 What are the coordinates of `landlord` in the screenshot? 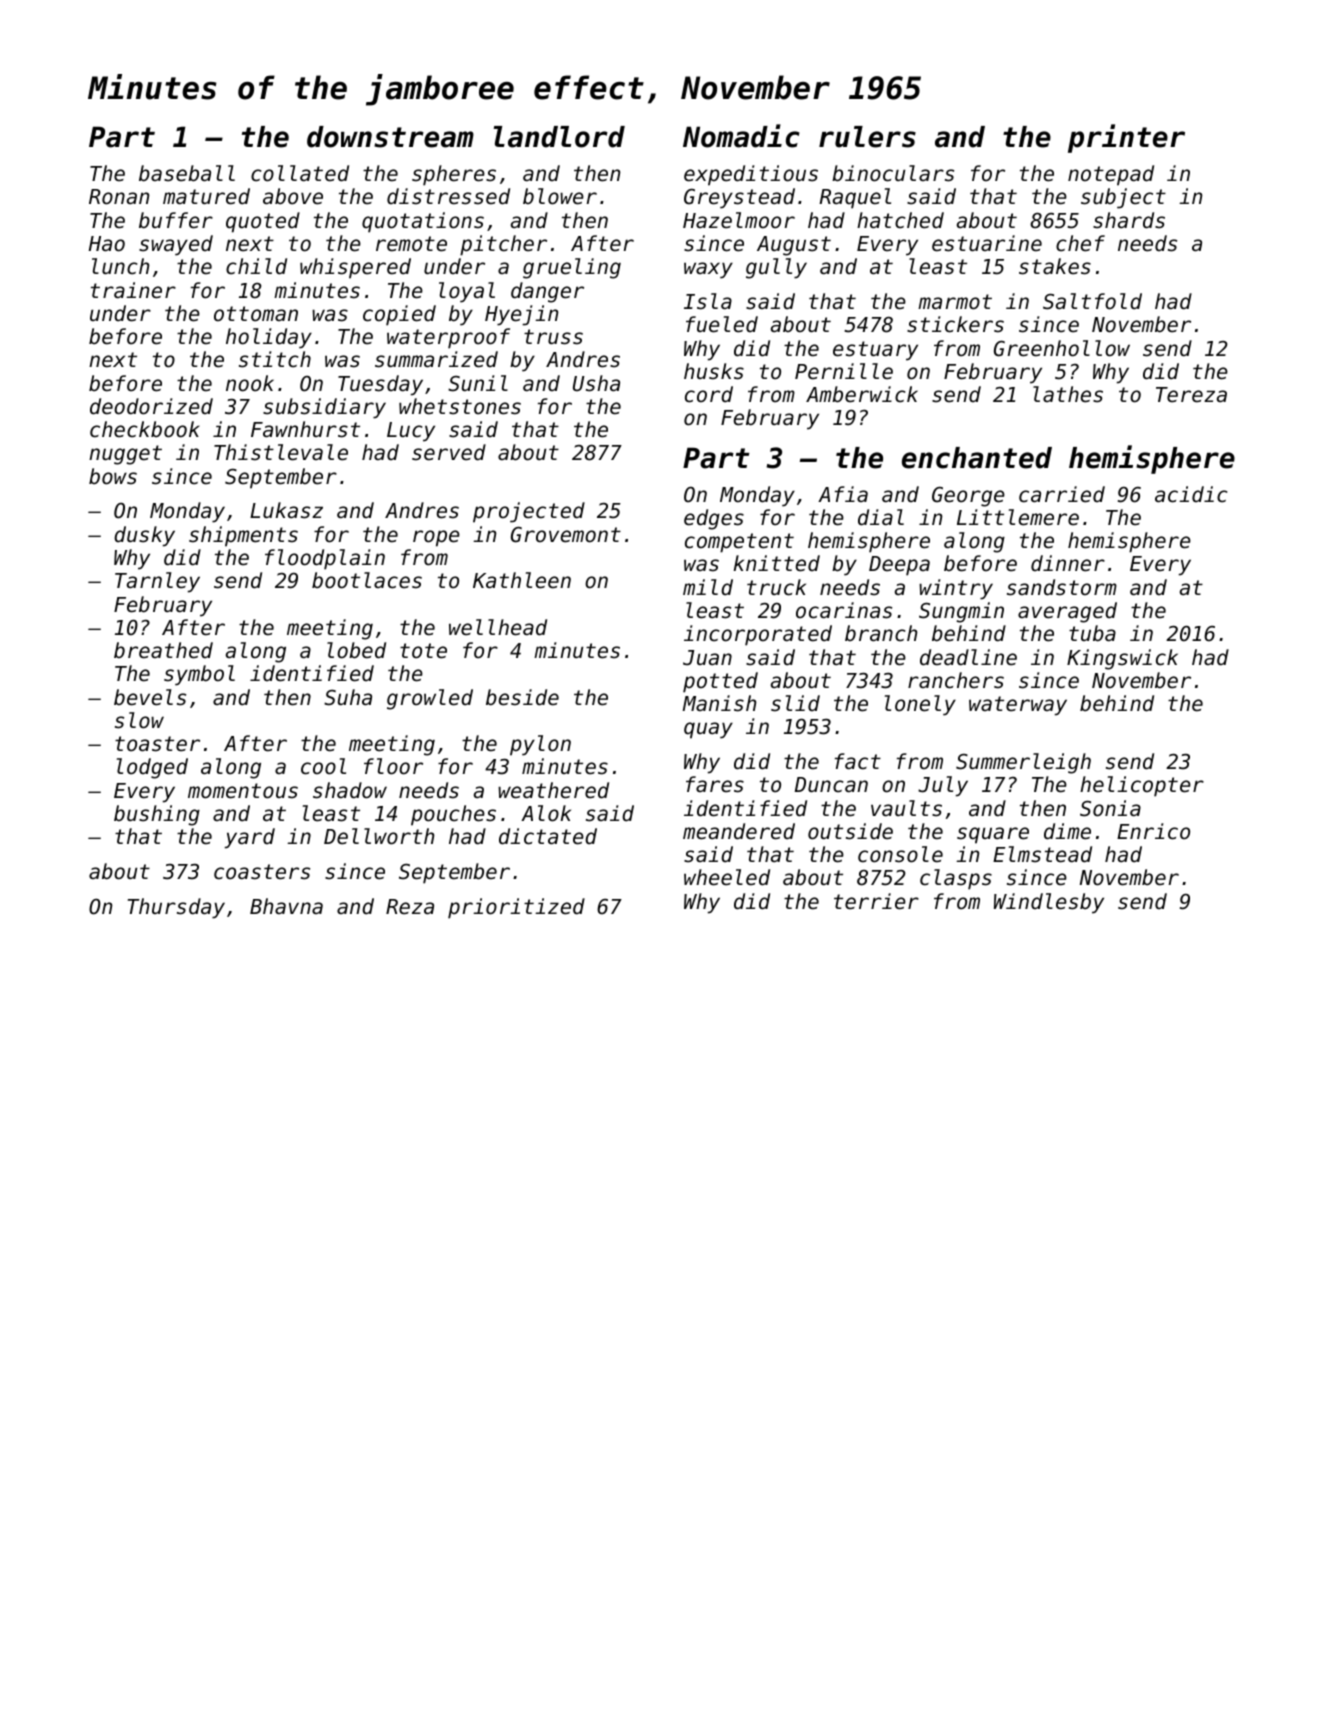 It's located at (559, 137).
